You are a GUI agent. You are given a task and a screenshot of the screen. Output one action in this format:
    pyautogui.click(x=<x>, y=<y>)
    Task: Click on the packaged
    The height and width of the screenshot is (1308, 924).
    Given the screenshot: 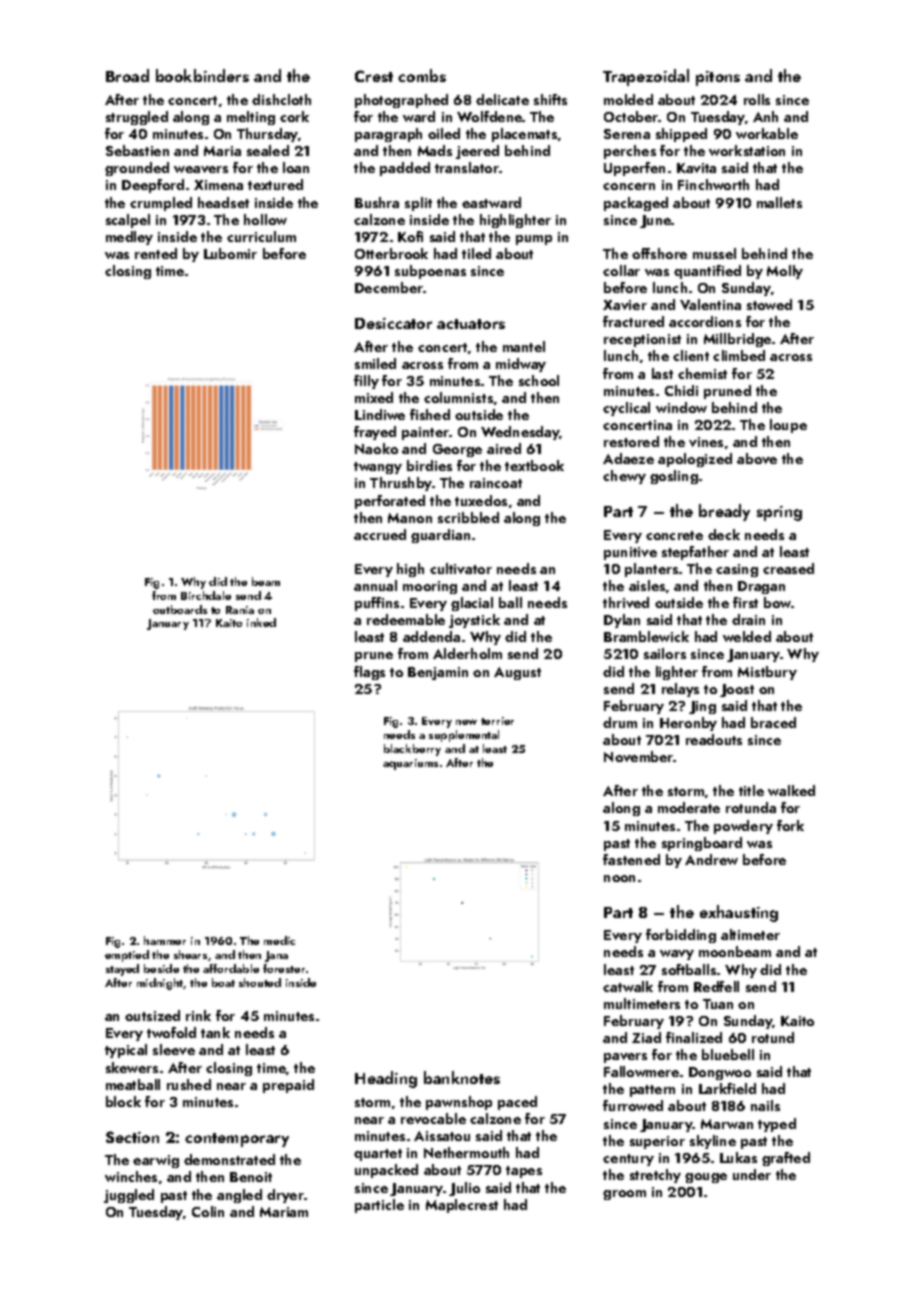 What is the action you would take?
    pyautogui.click(x=636, y=204)
